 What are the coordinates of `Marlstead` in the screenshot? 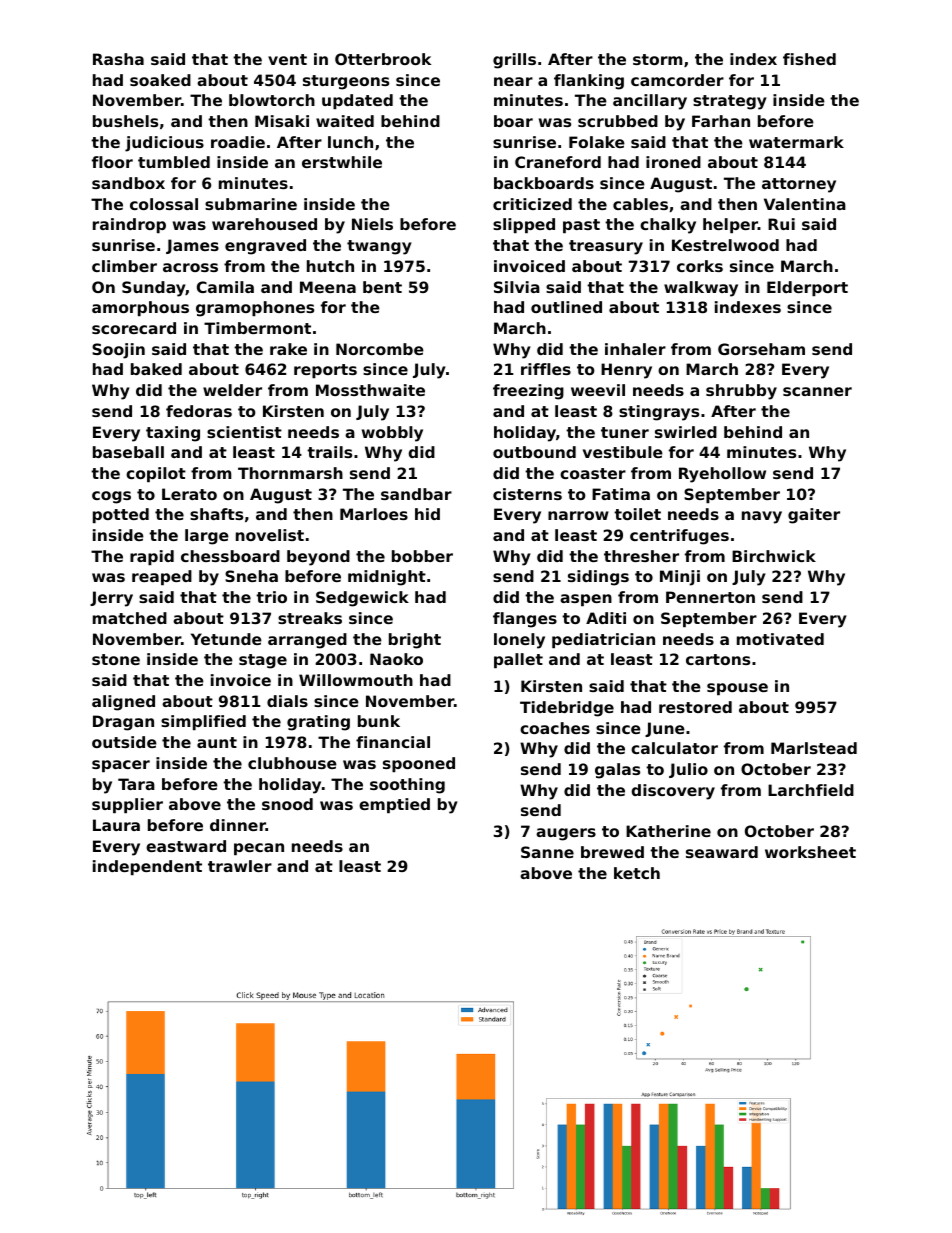 It's located at (814, 748).
